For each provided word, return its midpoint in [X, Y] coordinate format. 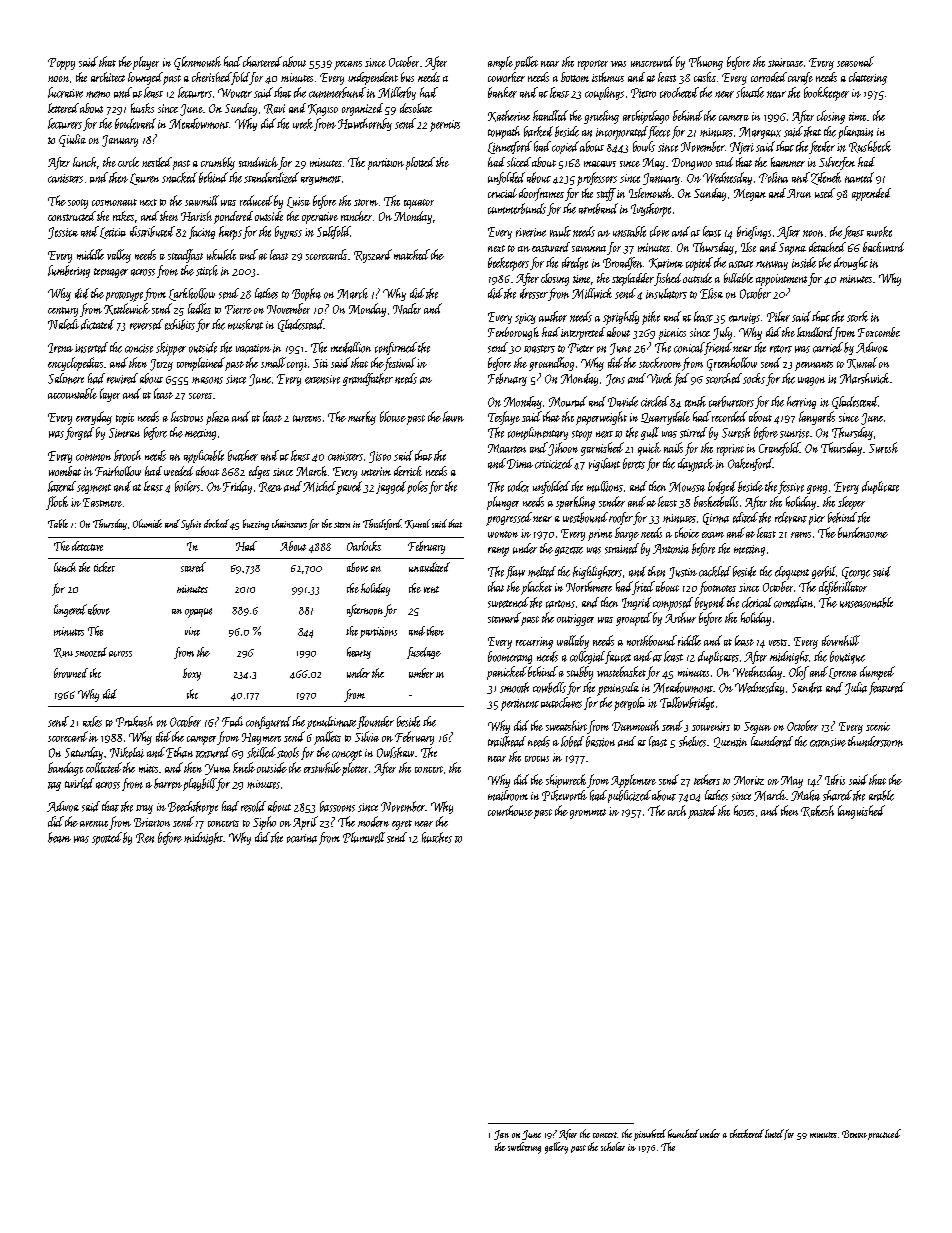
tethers [707, 779]
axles [92, 721]
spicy [525, 318]
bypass [288, 232]
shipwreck [566, 781]
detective [87, 546]
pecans [348, 65]
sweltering [524, 1148]
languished [861, 812]
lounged [145, 78]
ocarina [302, 838]
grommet [588, 814]
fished [667, 279]
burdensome [863, 532]
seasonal [855, 61]
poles [417, 487]
